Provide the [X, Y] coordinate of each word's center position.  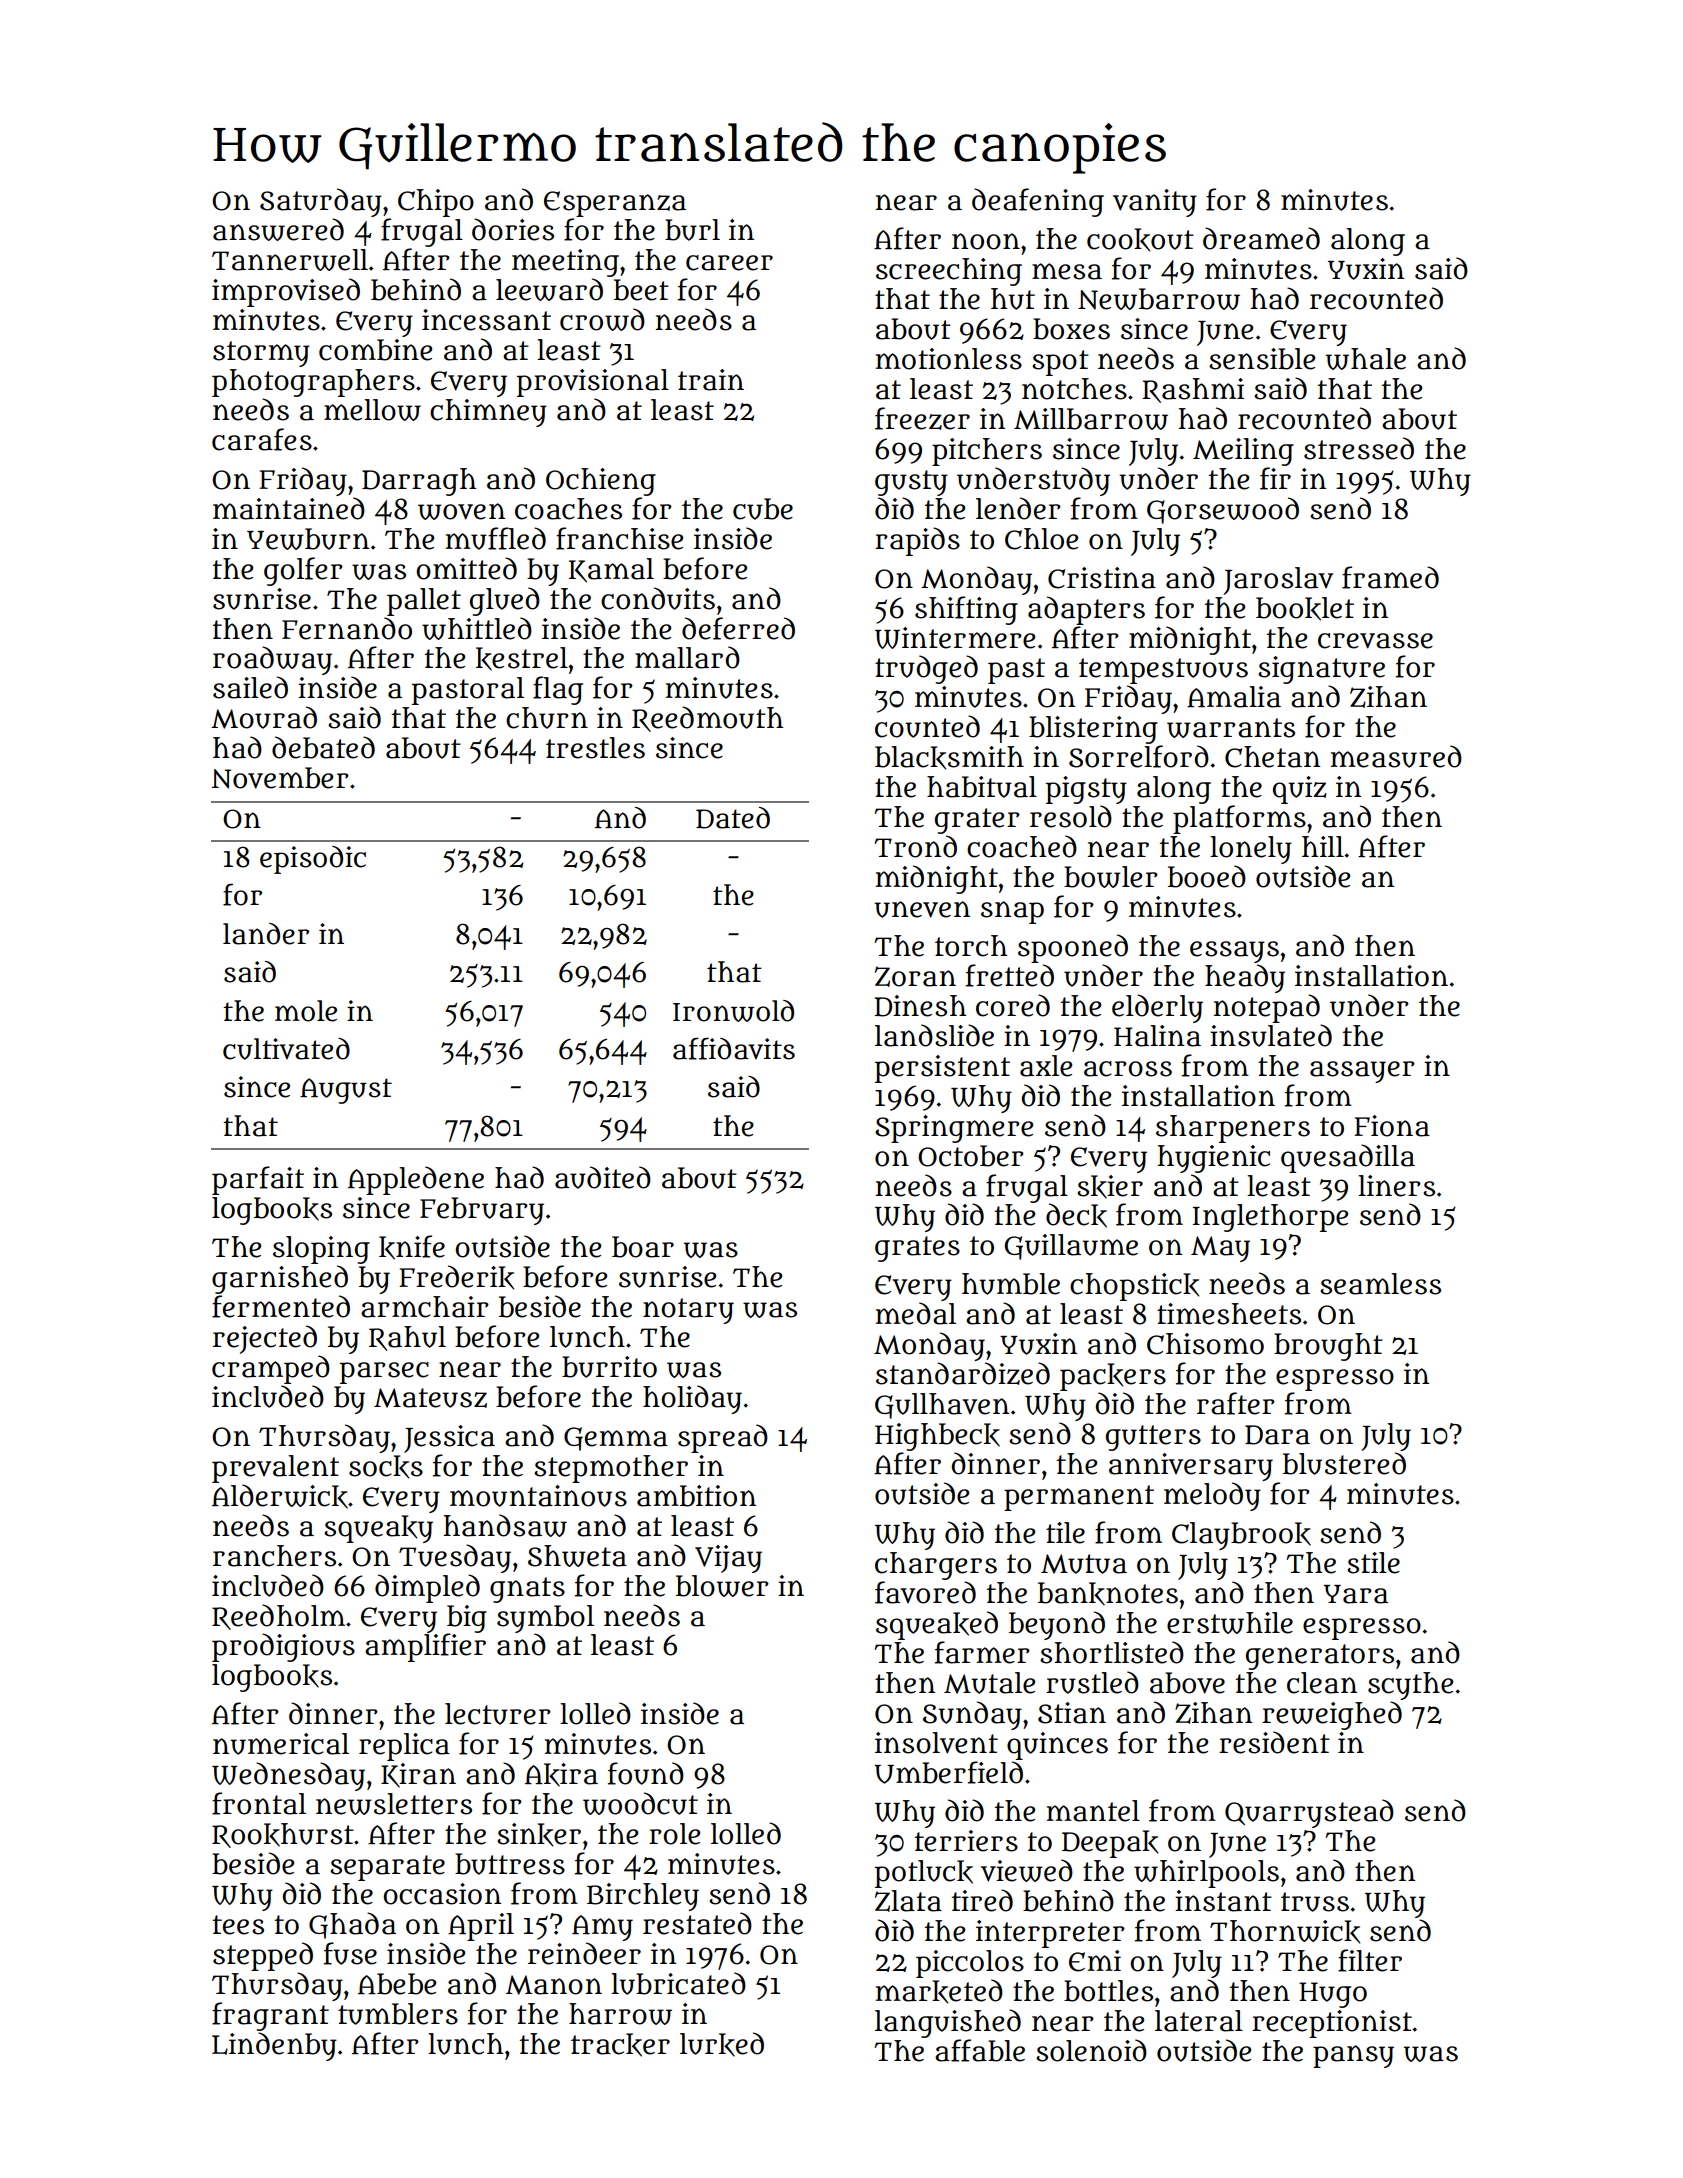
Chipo [436, 203]
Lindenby [274, 2046]
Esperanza [615, 204]
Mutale [989, 1683]
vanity [1155, 203]
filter [1370, 1960]
